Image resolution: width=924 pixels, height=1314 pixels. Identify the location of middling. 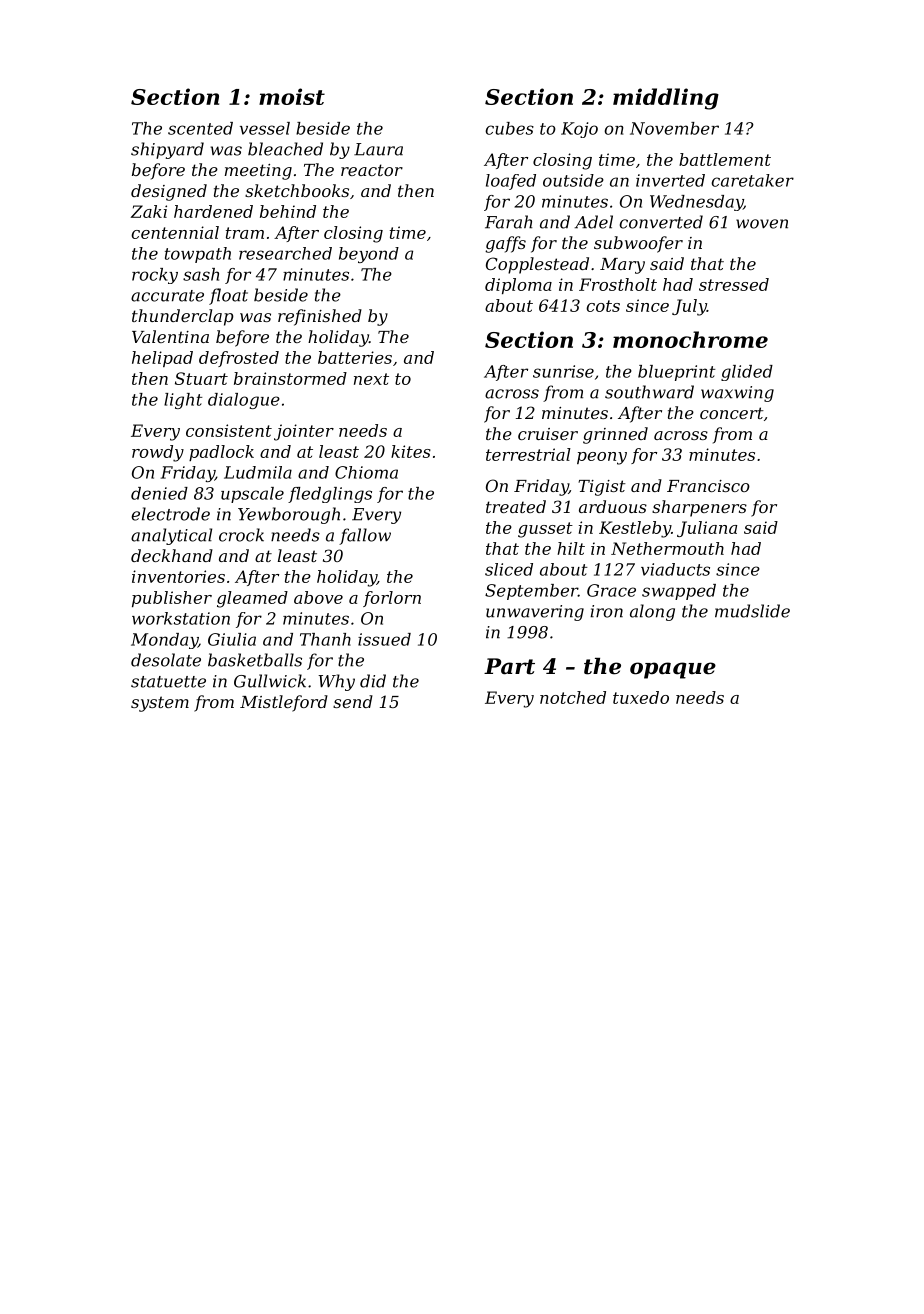
(666, 99).
